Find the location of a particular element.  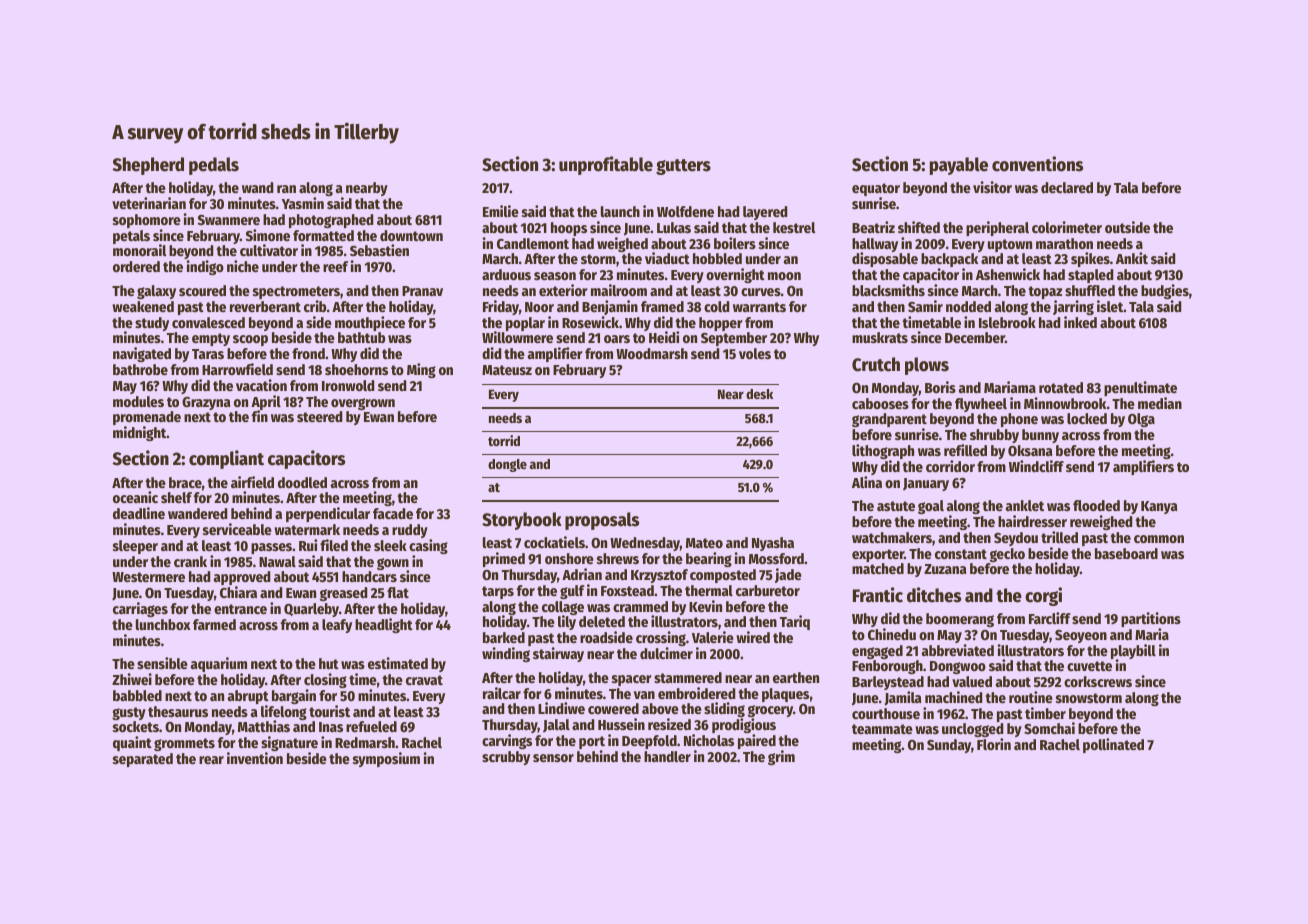

veterinarian is located at coordinates (149, 203).
